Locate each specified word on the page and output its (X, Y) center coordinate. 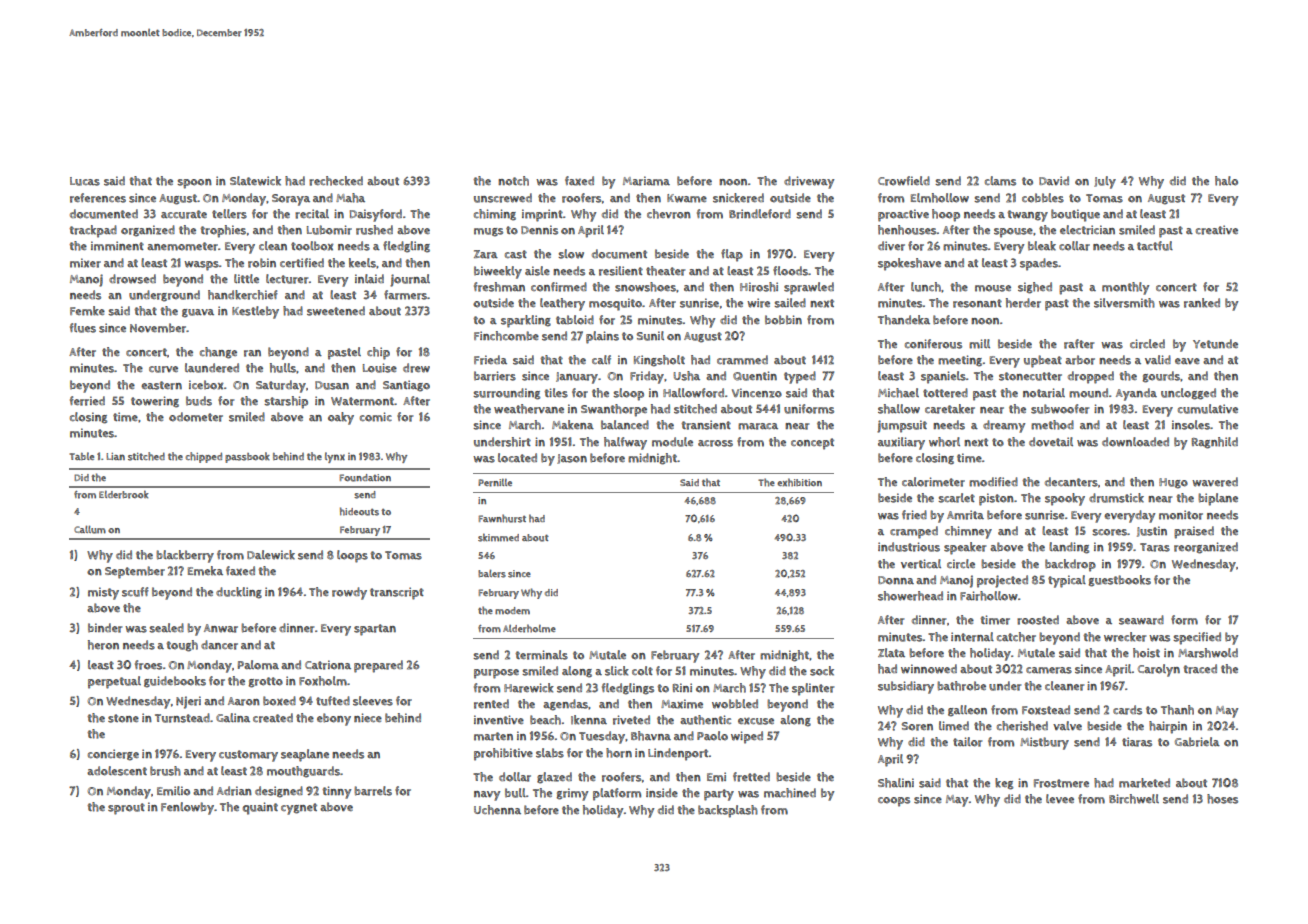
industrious (909, 547)
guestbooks (1120, 581)
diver (891, 246)
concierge (113, 755)
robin (262, 263)
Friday (647, 377)
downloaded (1135, 442)
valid (1158, 359)
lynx (335, 457)
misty (103, 593)
